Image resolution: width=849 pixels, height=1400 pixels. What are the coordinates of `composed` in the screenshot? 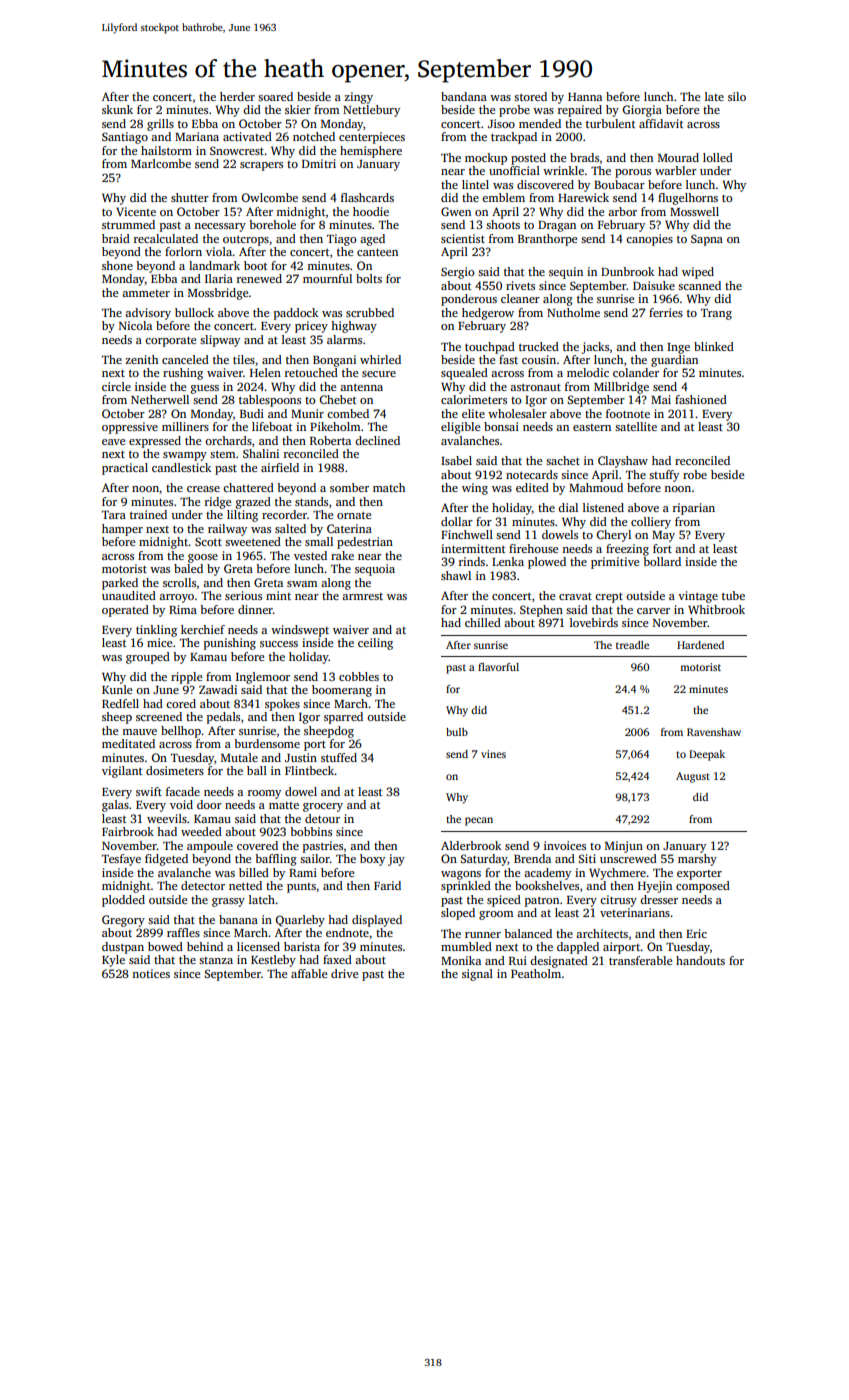 It's located at (703, 887).
